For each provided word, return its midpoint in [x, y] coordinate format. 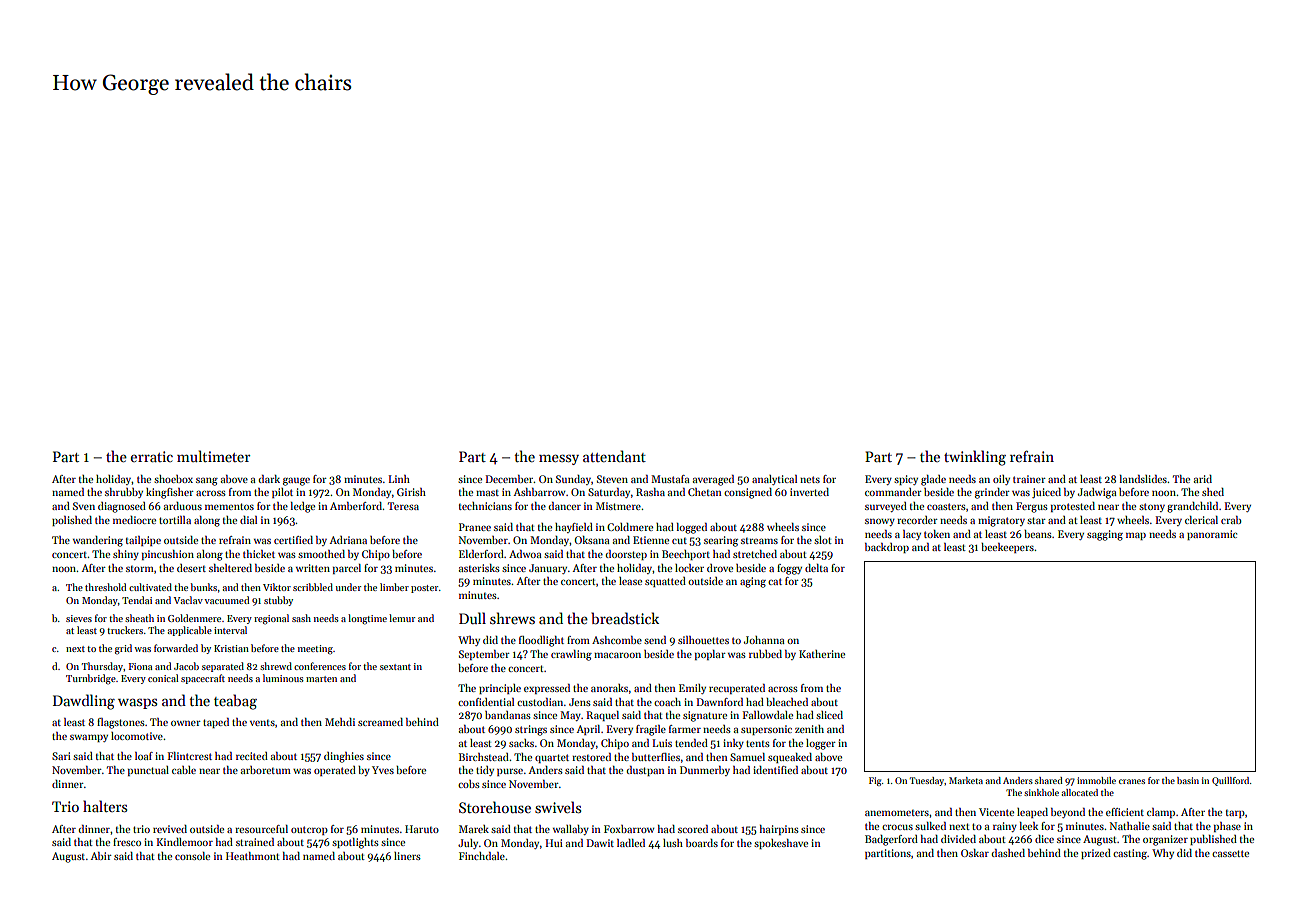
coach [667, 702]
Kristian [231, 648]
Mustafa [670, 479]
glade [933, 480]
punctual [148, 771]
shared [1049, 780]
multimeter [213, 456]
